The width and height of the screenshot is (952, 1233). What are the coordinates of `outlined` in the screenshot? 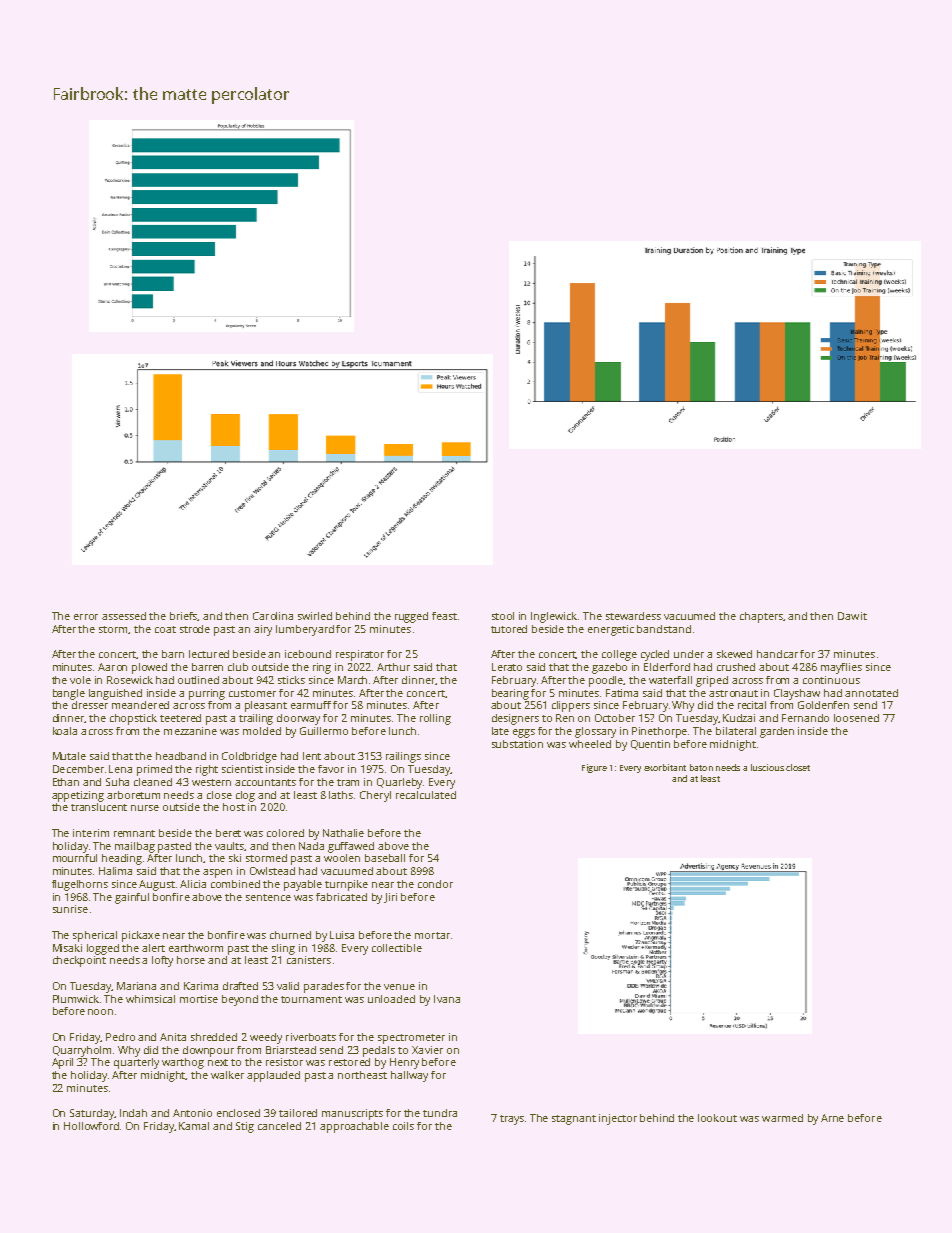 It's located at (198, 680).
